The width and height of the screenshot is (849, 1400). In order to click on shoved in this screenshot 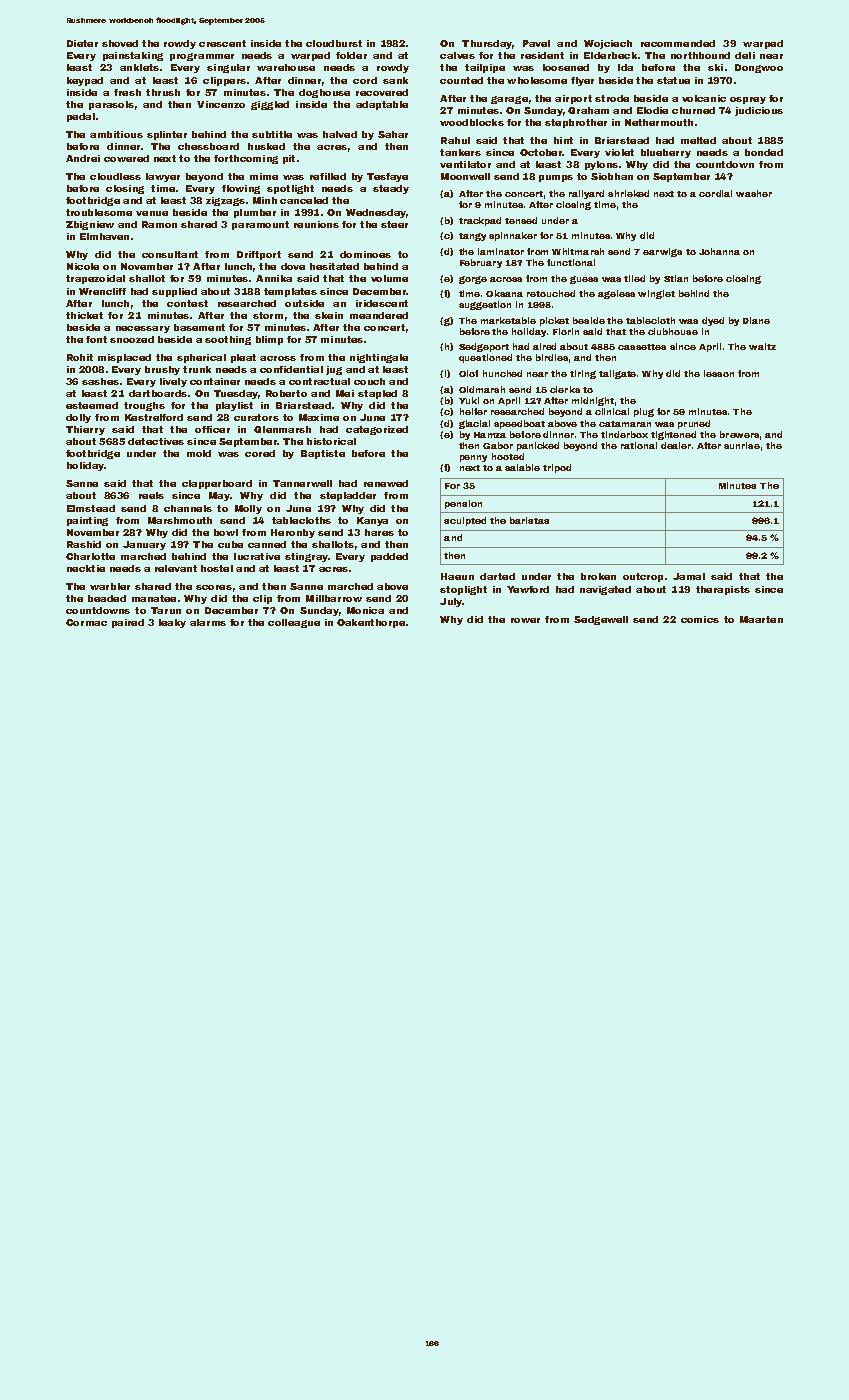, I will do `click(120, 43)`.
